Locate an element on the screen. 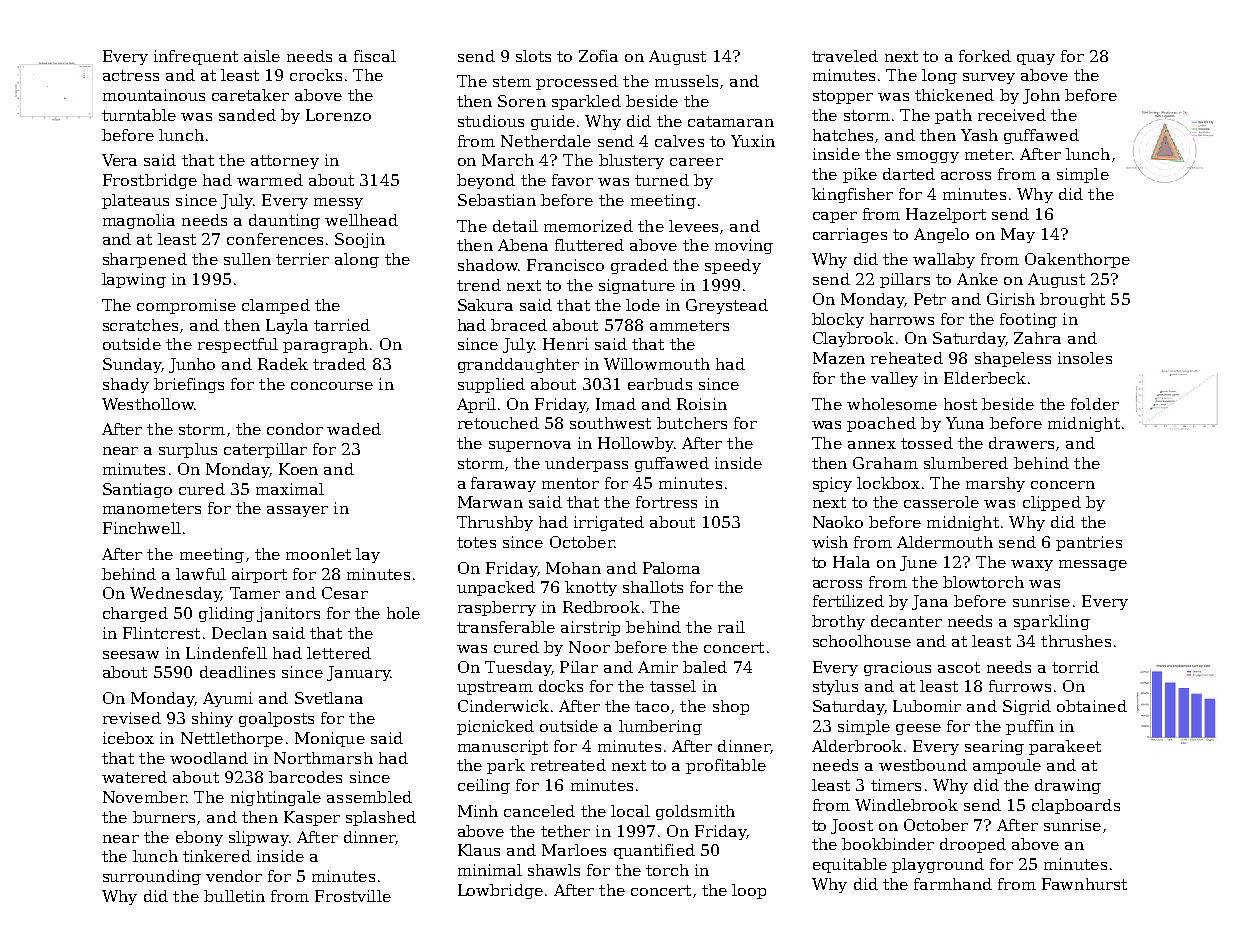 This screenshot has height=952, width=1233. concourse is located at coordinates (332, 386).
